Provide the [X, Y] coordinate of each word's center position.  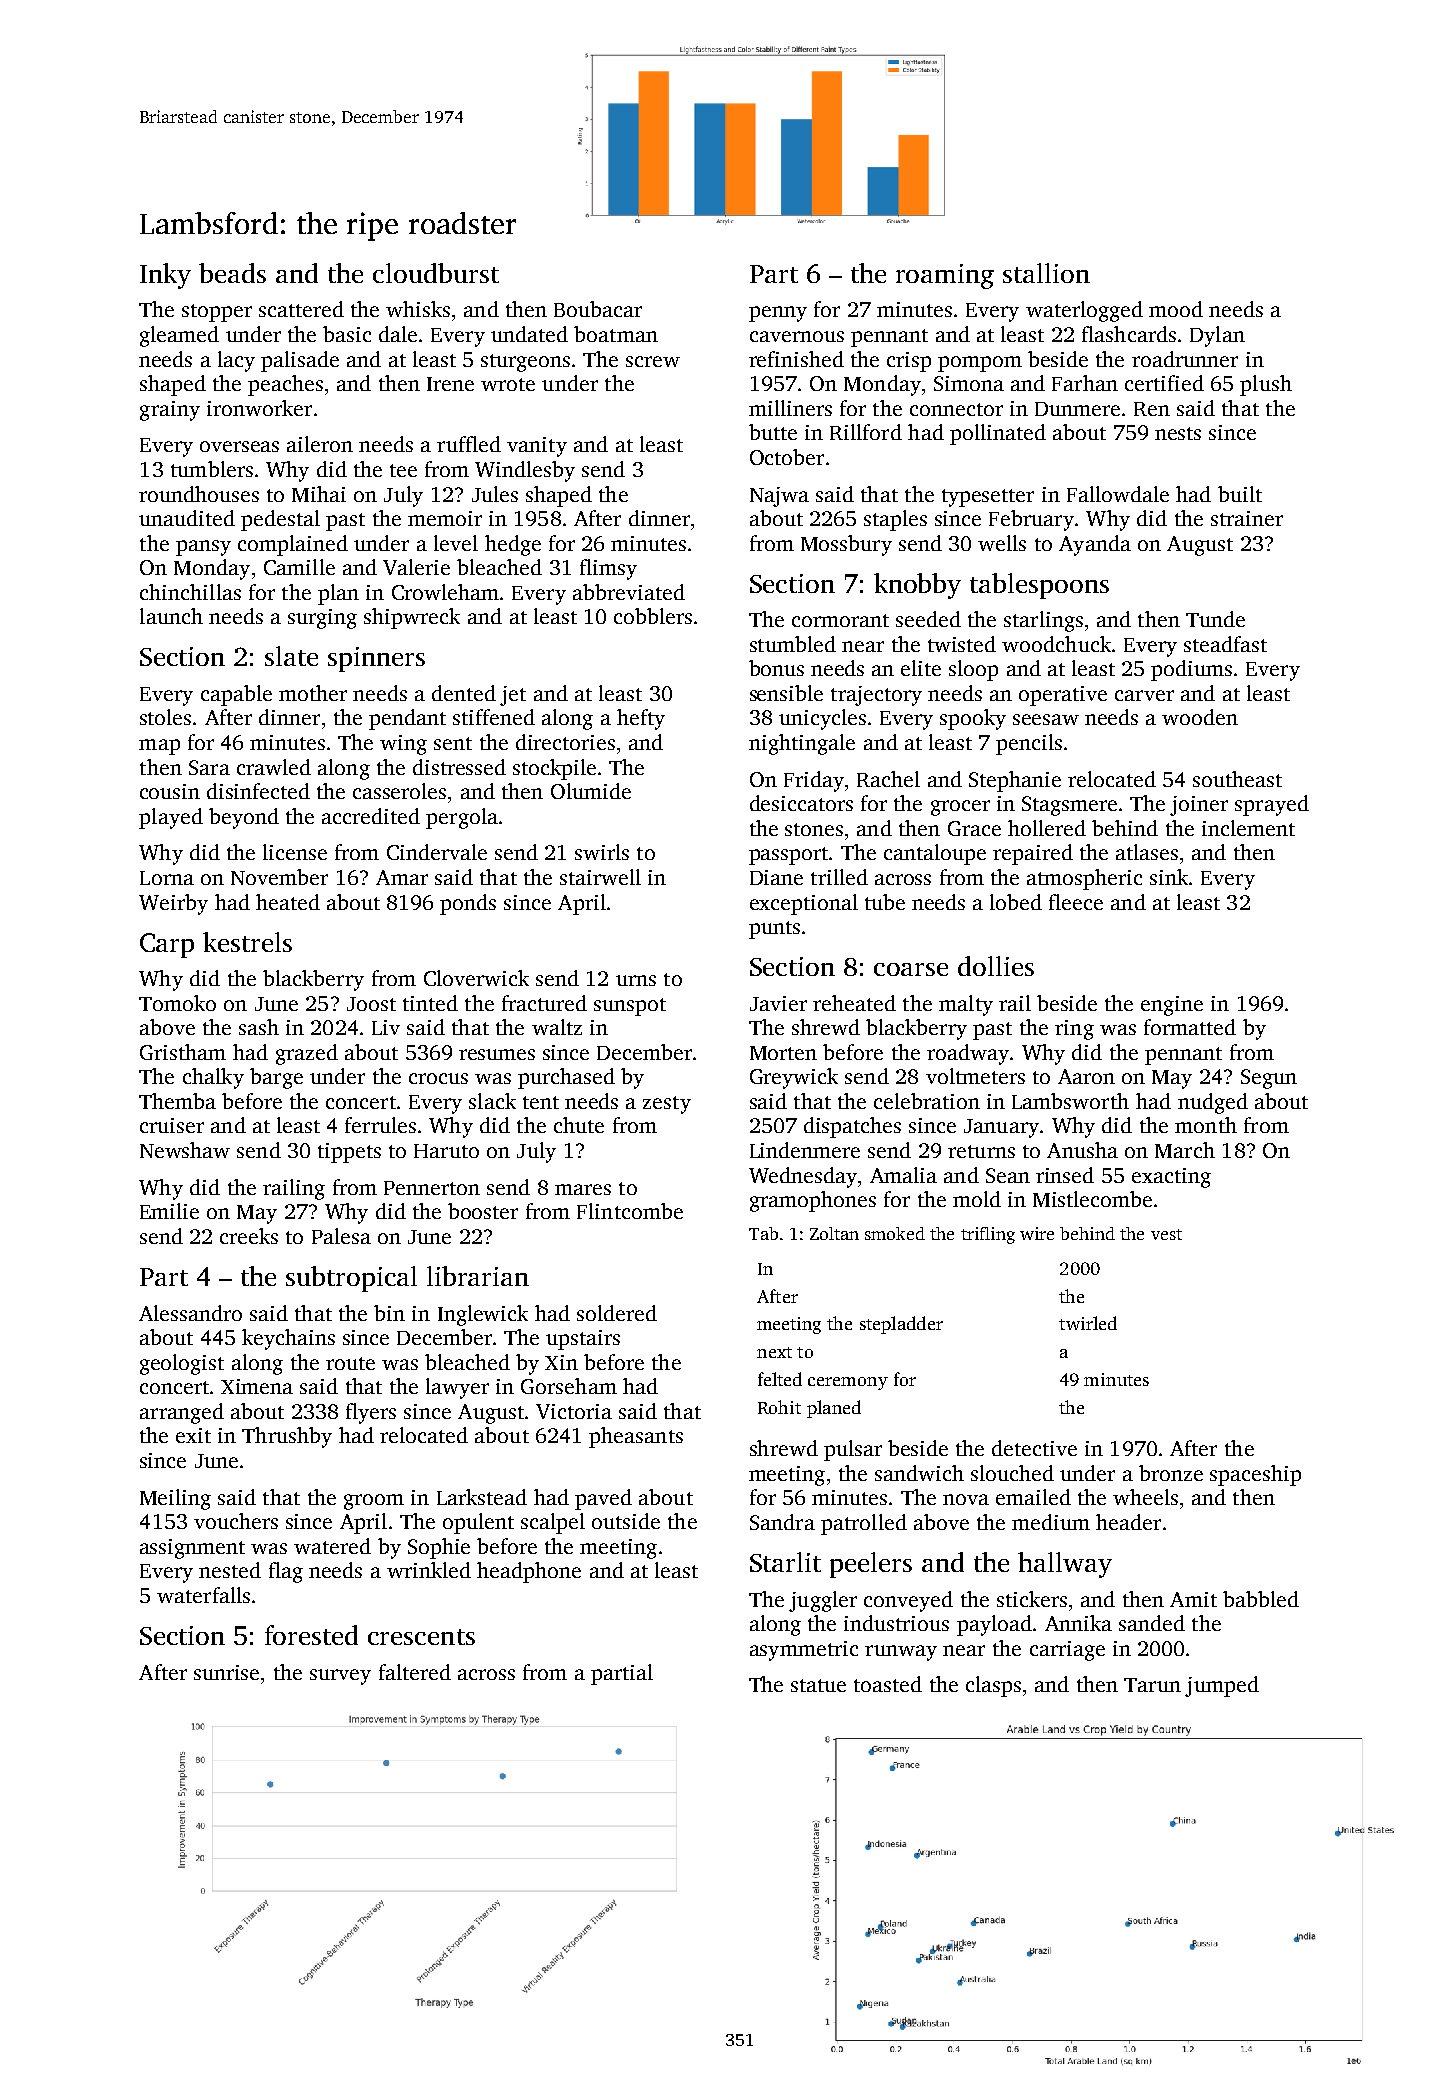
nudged [1213, 1103]
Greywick [794, 1078]
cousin [170, 791]
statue [818, 1685]
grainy [170, 411]
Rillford [866, 432]
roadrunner [1185, 359]
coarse [911, 969]
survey [340, 1677]
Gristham [183, 1052]
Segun [1269, 1079]
